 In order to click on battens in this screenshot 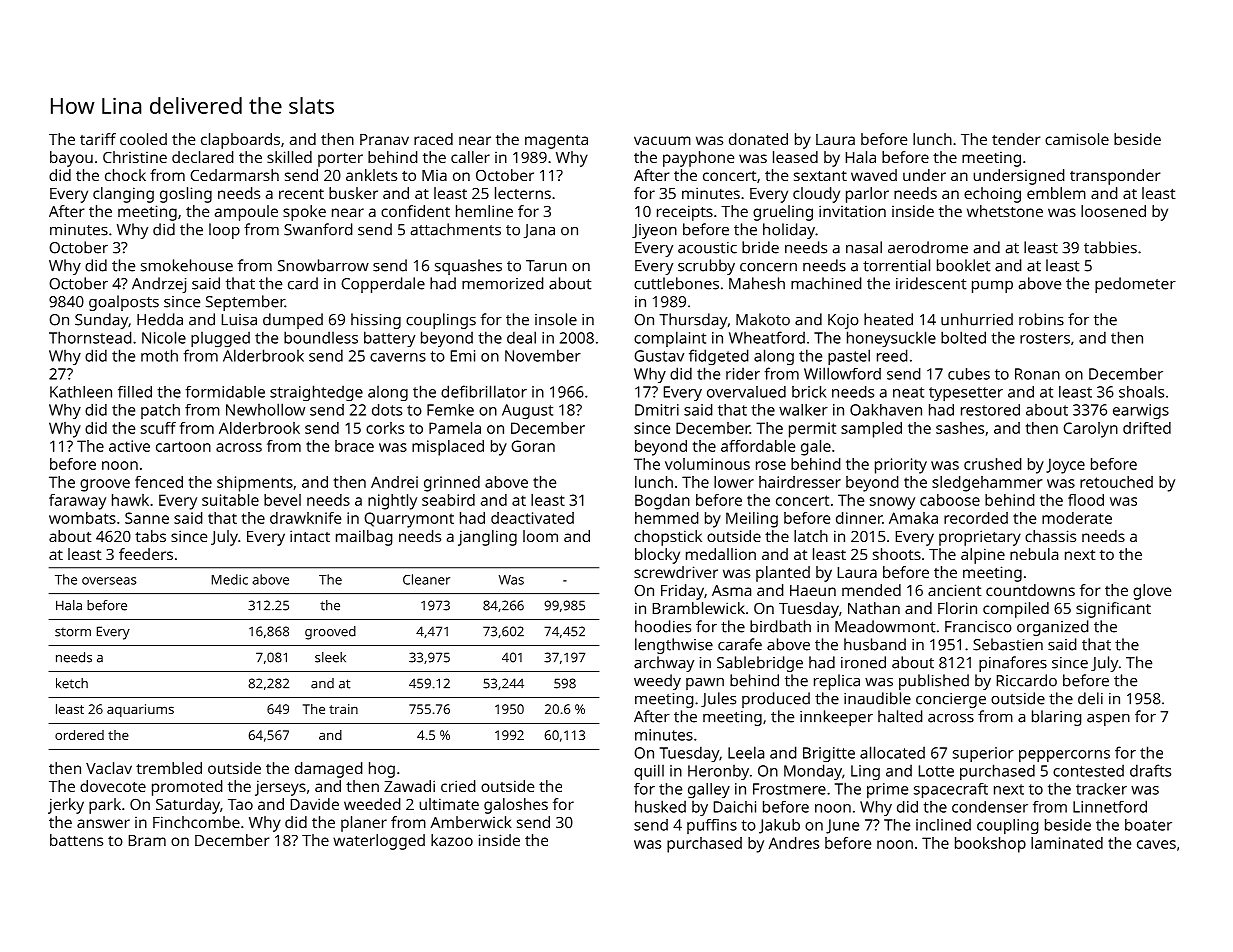, I will do `click(76, 840)`.
